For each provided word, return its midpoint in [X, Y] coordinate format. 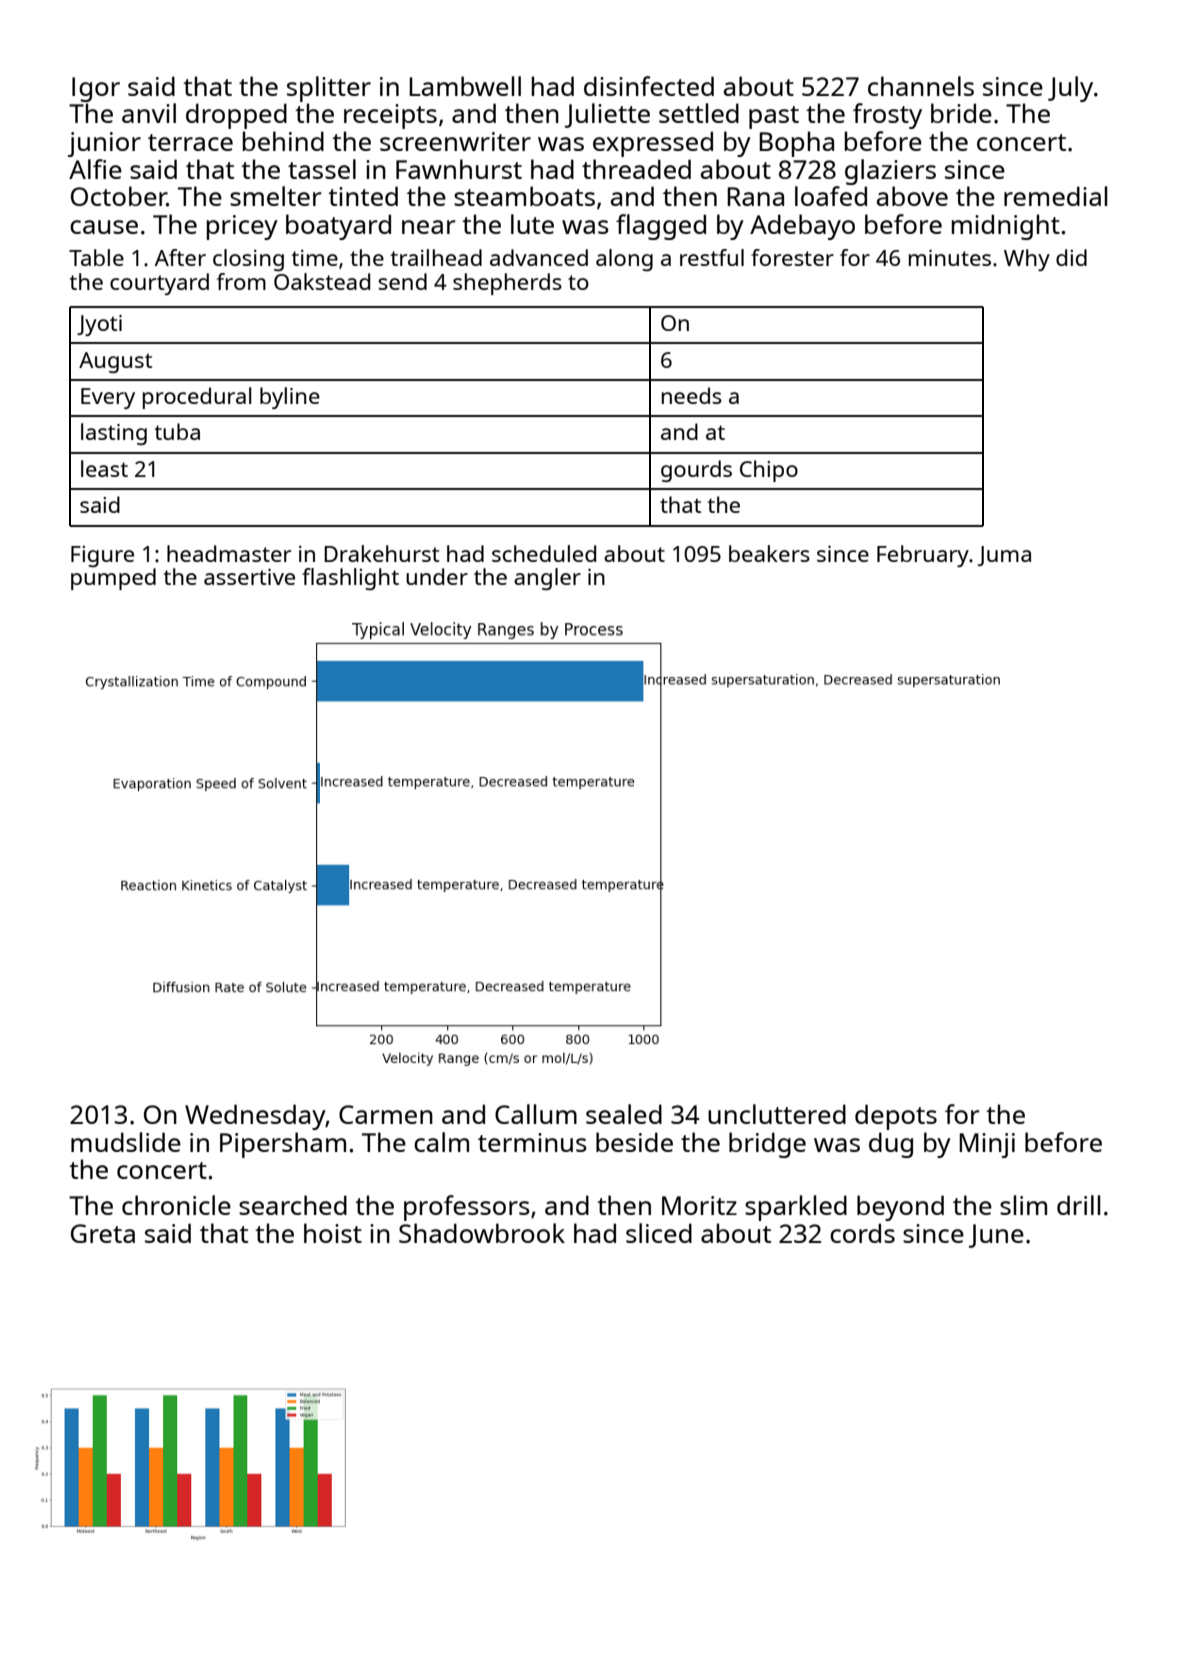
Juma [1004, 556]
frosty [887, 116]
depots [896, 1117]
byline [290, 398]
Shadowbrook [482, 1233]
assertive [249, 576]
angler [547, 579]
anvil [149, 113]
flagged [661, 227]
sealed [624, 1114]
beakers [769, 553]
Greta [103, 1233]
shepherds [507, 284]
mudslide [126, 1142]
